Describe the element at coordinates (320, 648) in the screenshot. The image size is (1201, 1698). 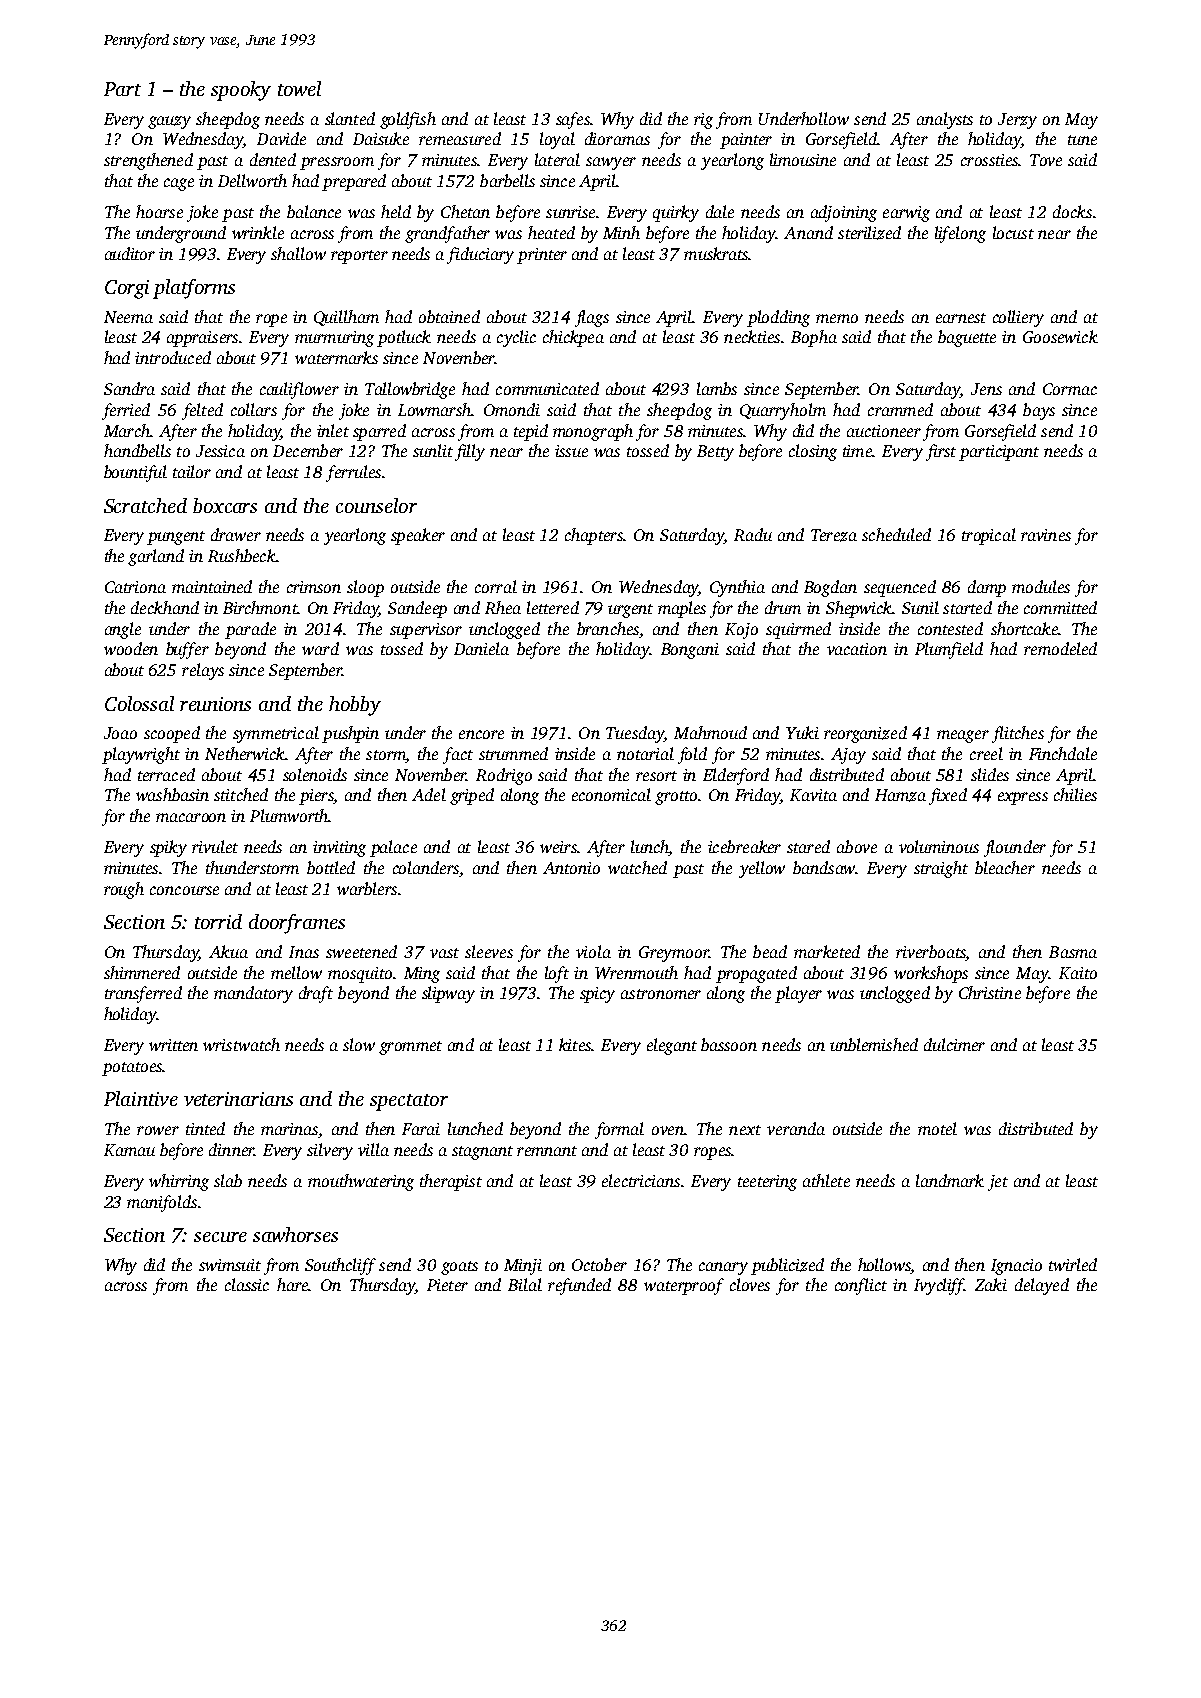
I see `ward` at that location.
